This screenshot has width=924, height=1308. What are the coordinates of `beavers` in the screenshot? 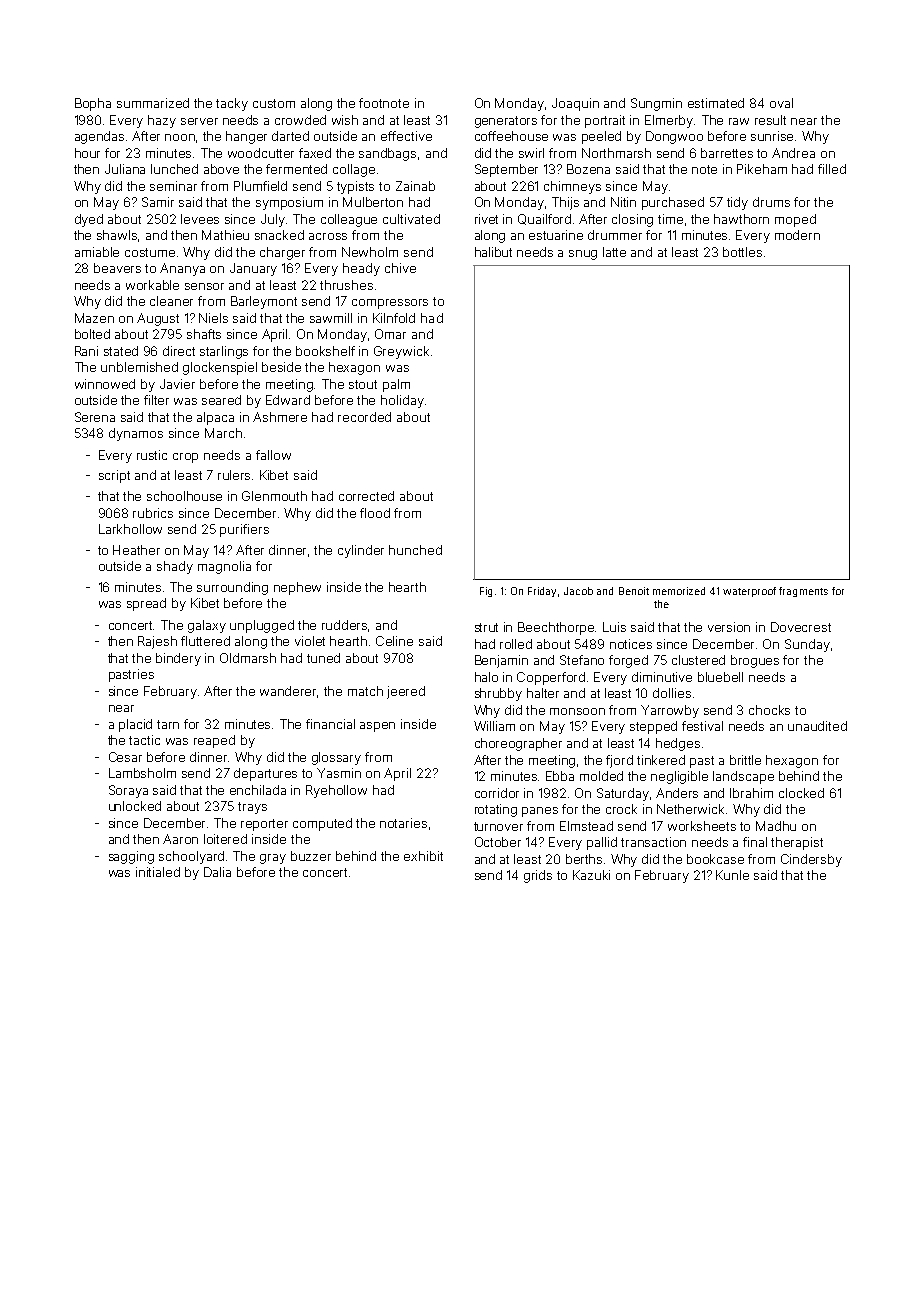 It's located at (117, 268).
